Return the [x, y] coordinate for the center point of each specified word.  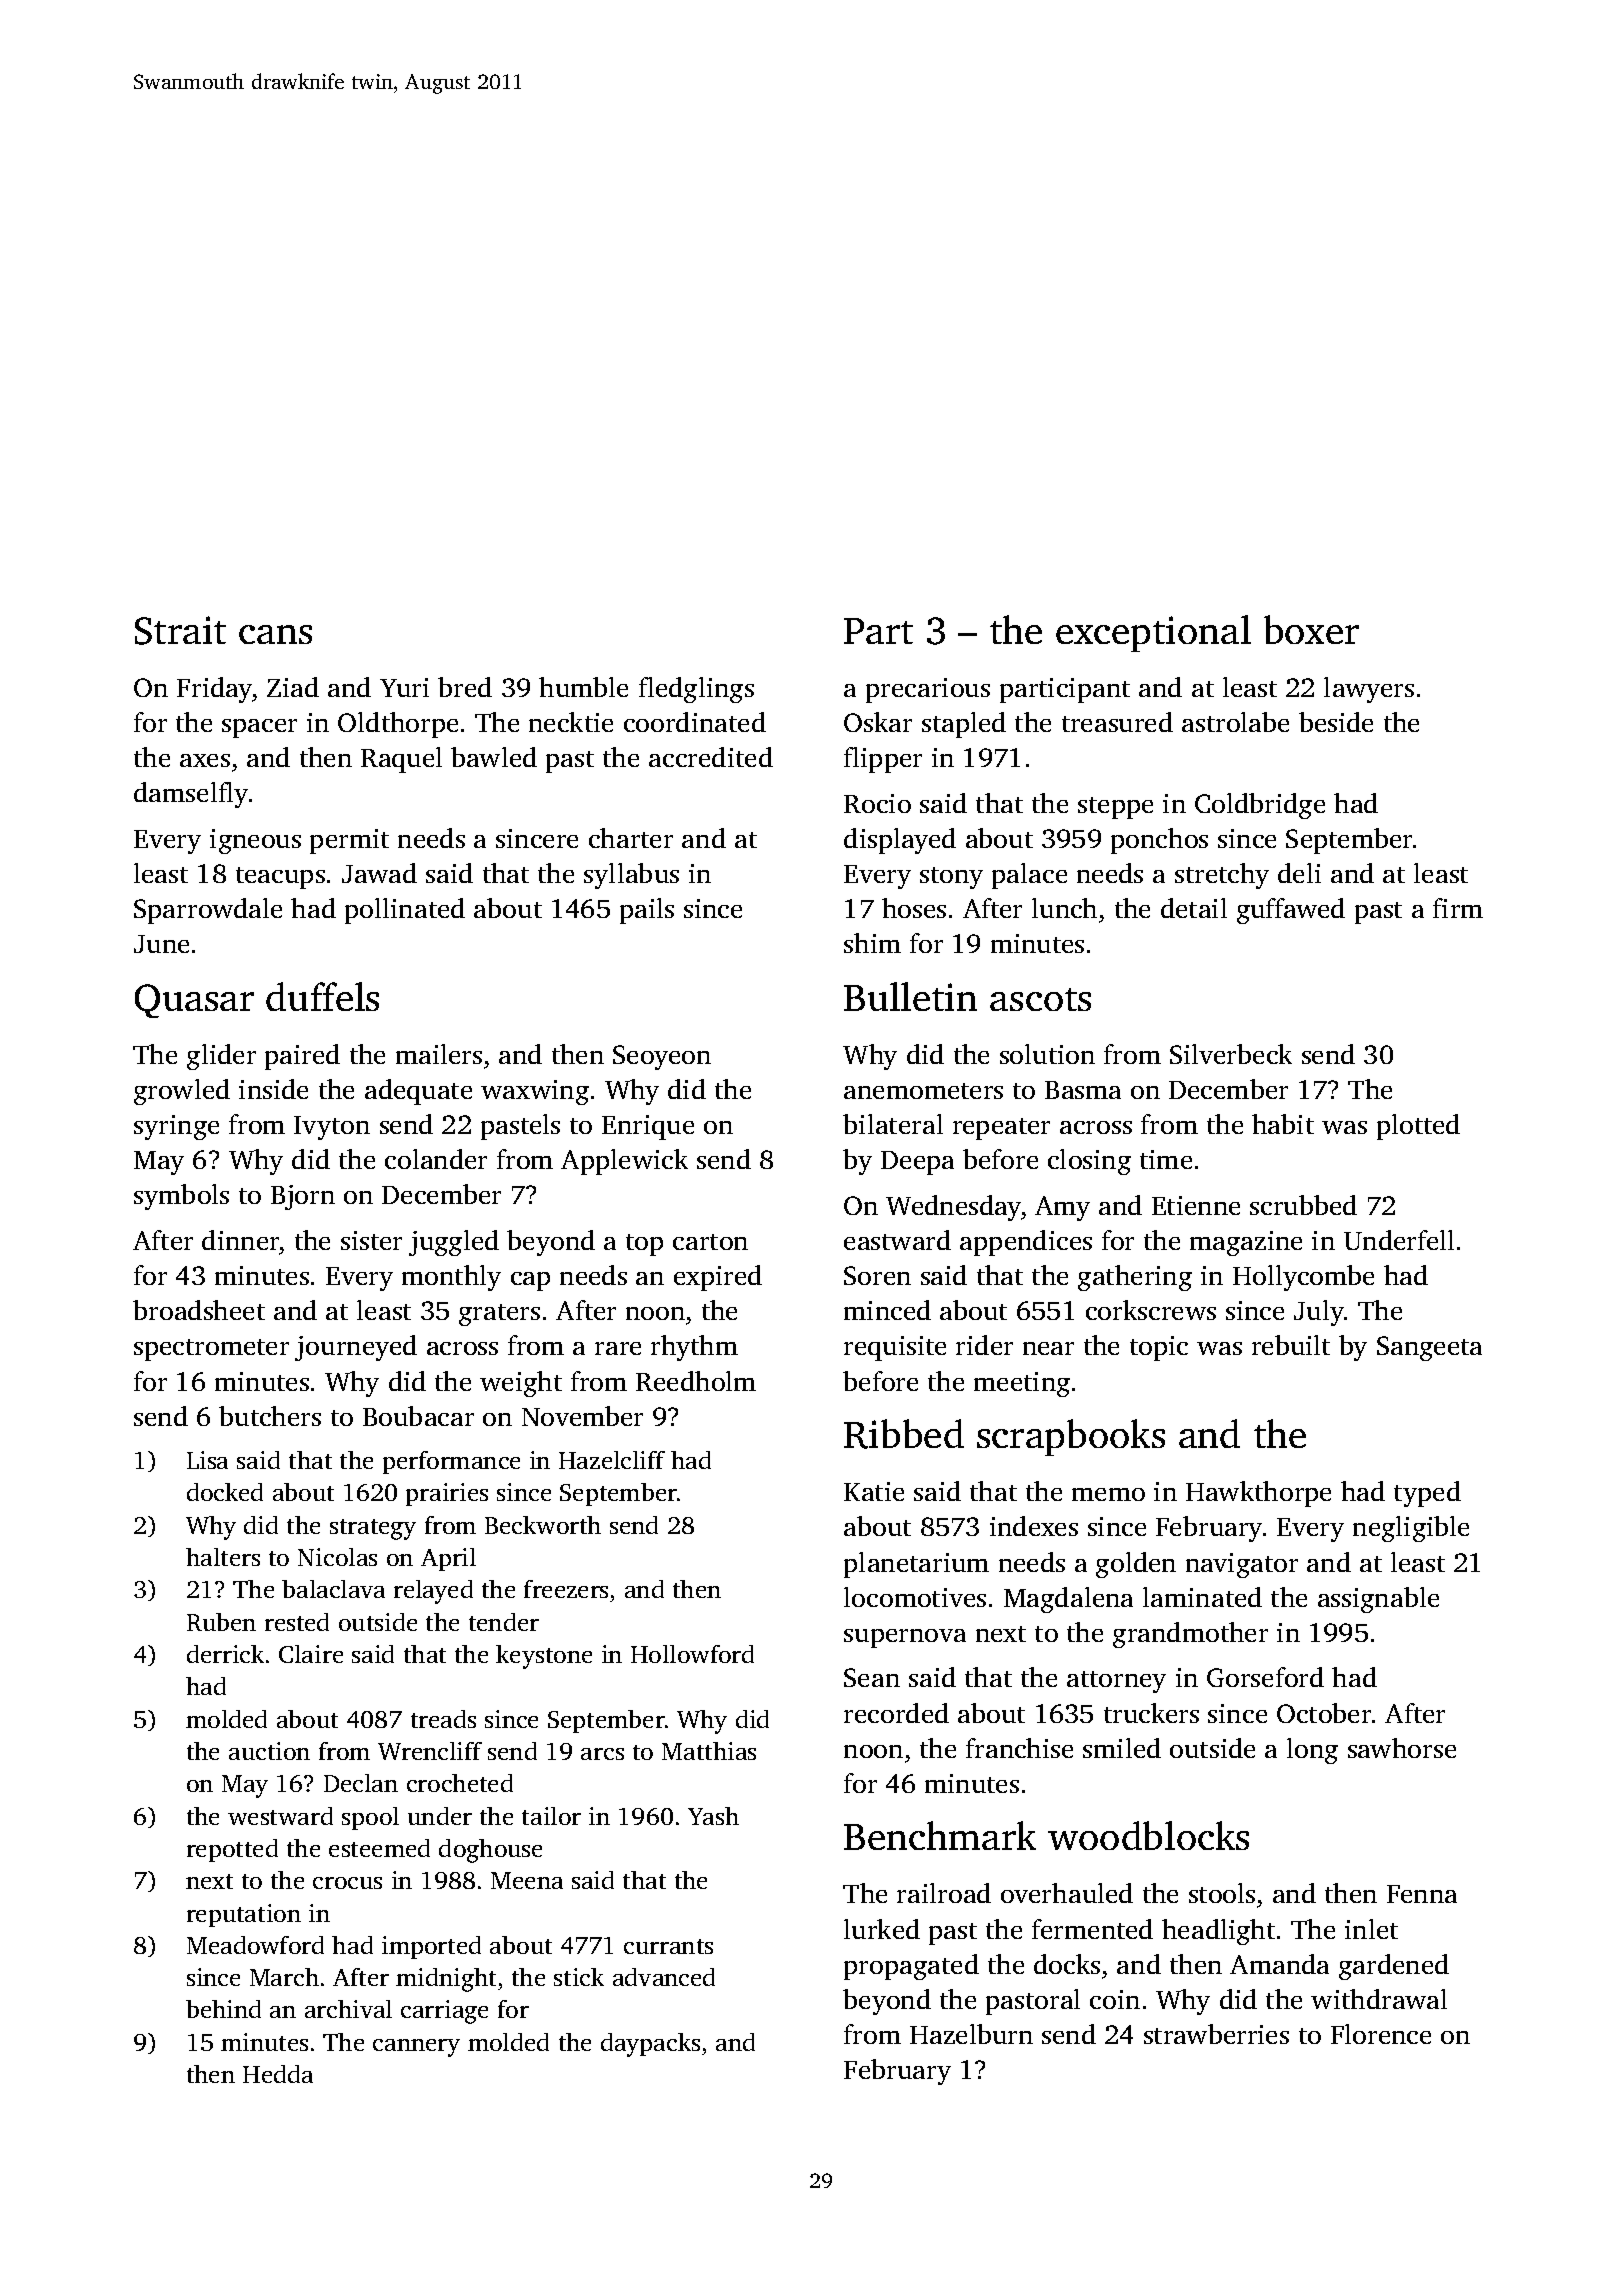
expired [718, 1278]
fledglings [696, 690]
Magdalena [1068, 1600]
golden [1136, 1565]
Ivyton [332, 1128]
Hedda [278, 2074]
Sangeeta [1429, 1348]
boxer [1311, 629]
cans [275, 634]
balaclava [333, 1589]
